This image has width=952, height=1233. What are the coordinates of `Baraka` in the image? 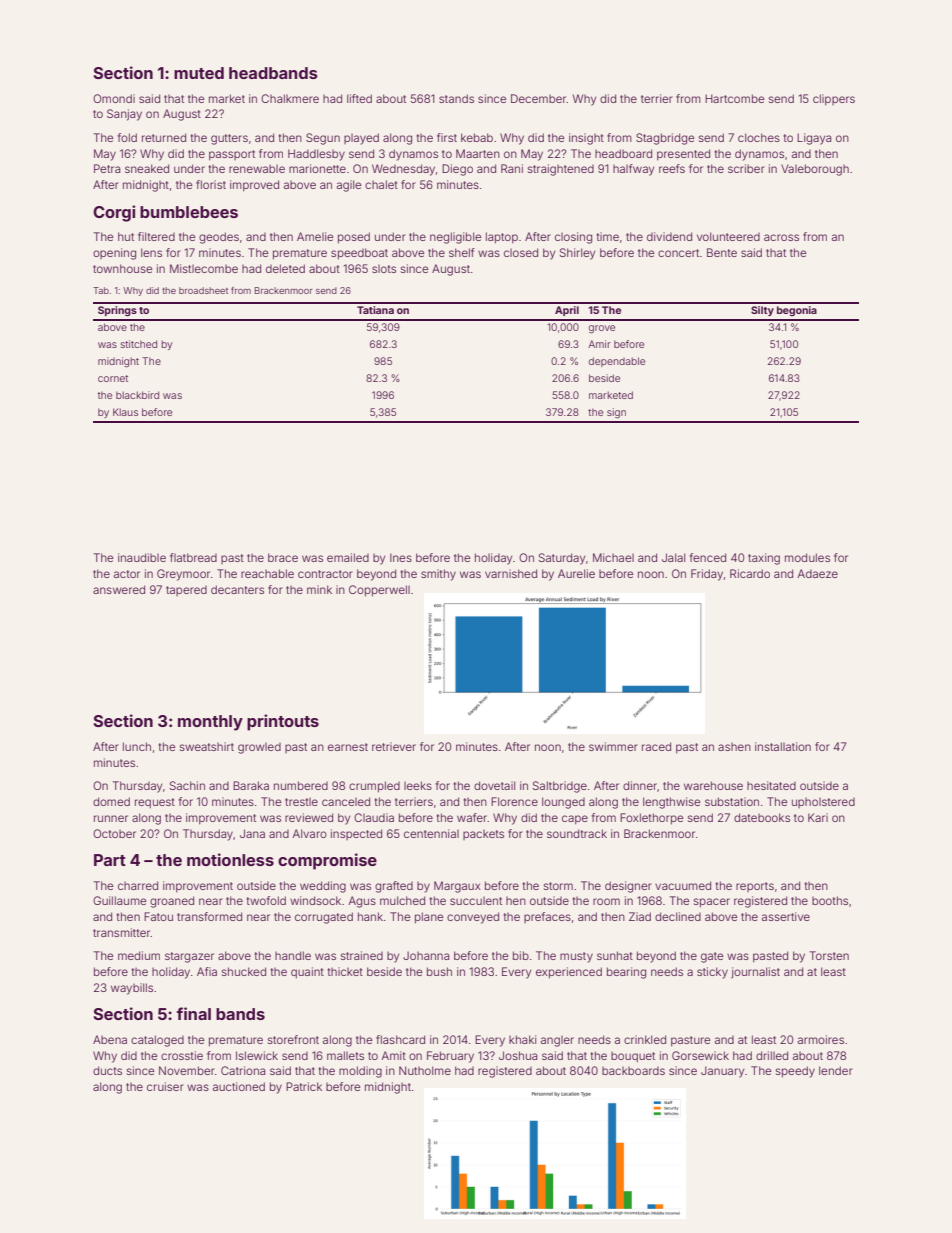 It's located at (251, 785).
